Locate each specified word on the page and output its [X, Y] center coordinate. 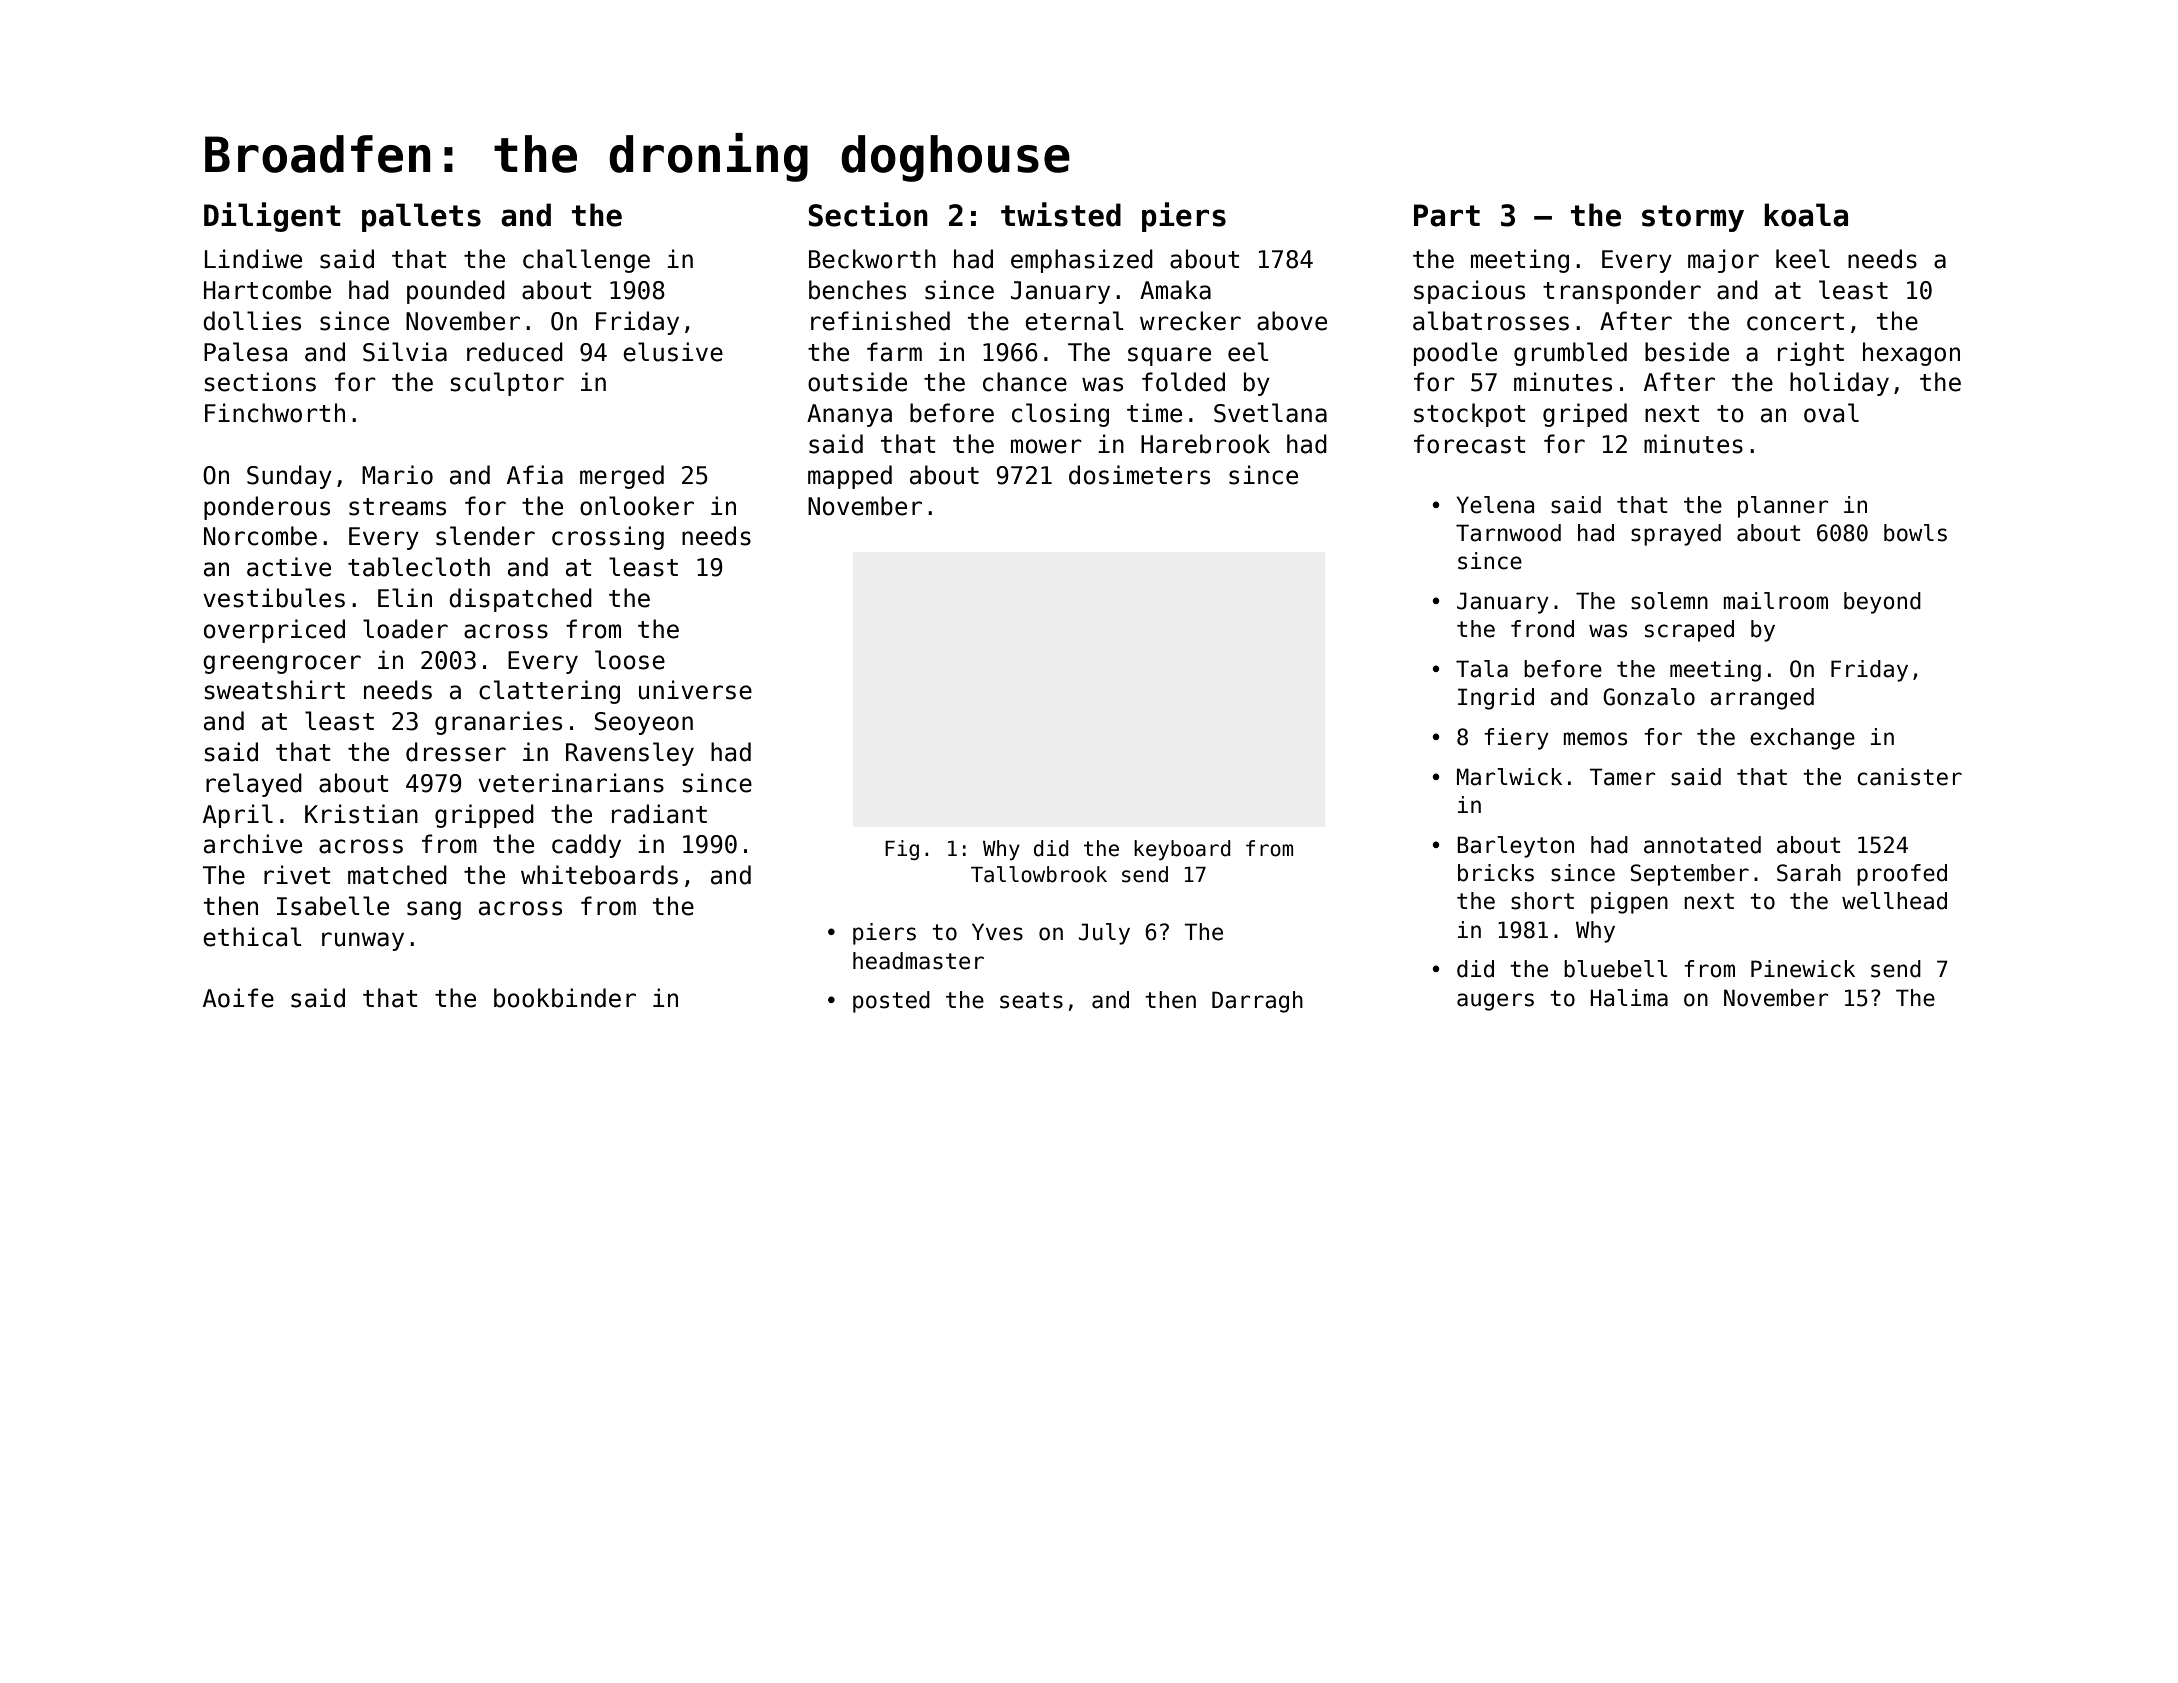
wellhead [1894, 901]
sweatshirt [274, 690]
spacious [1469, 292]
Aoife [238, 998]
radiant [659, 814]
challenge [586, 261]
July [1104, 934]
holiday [1839, 384]
